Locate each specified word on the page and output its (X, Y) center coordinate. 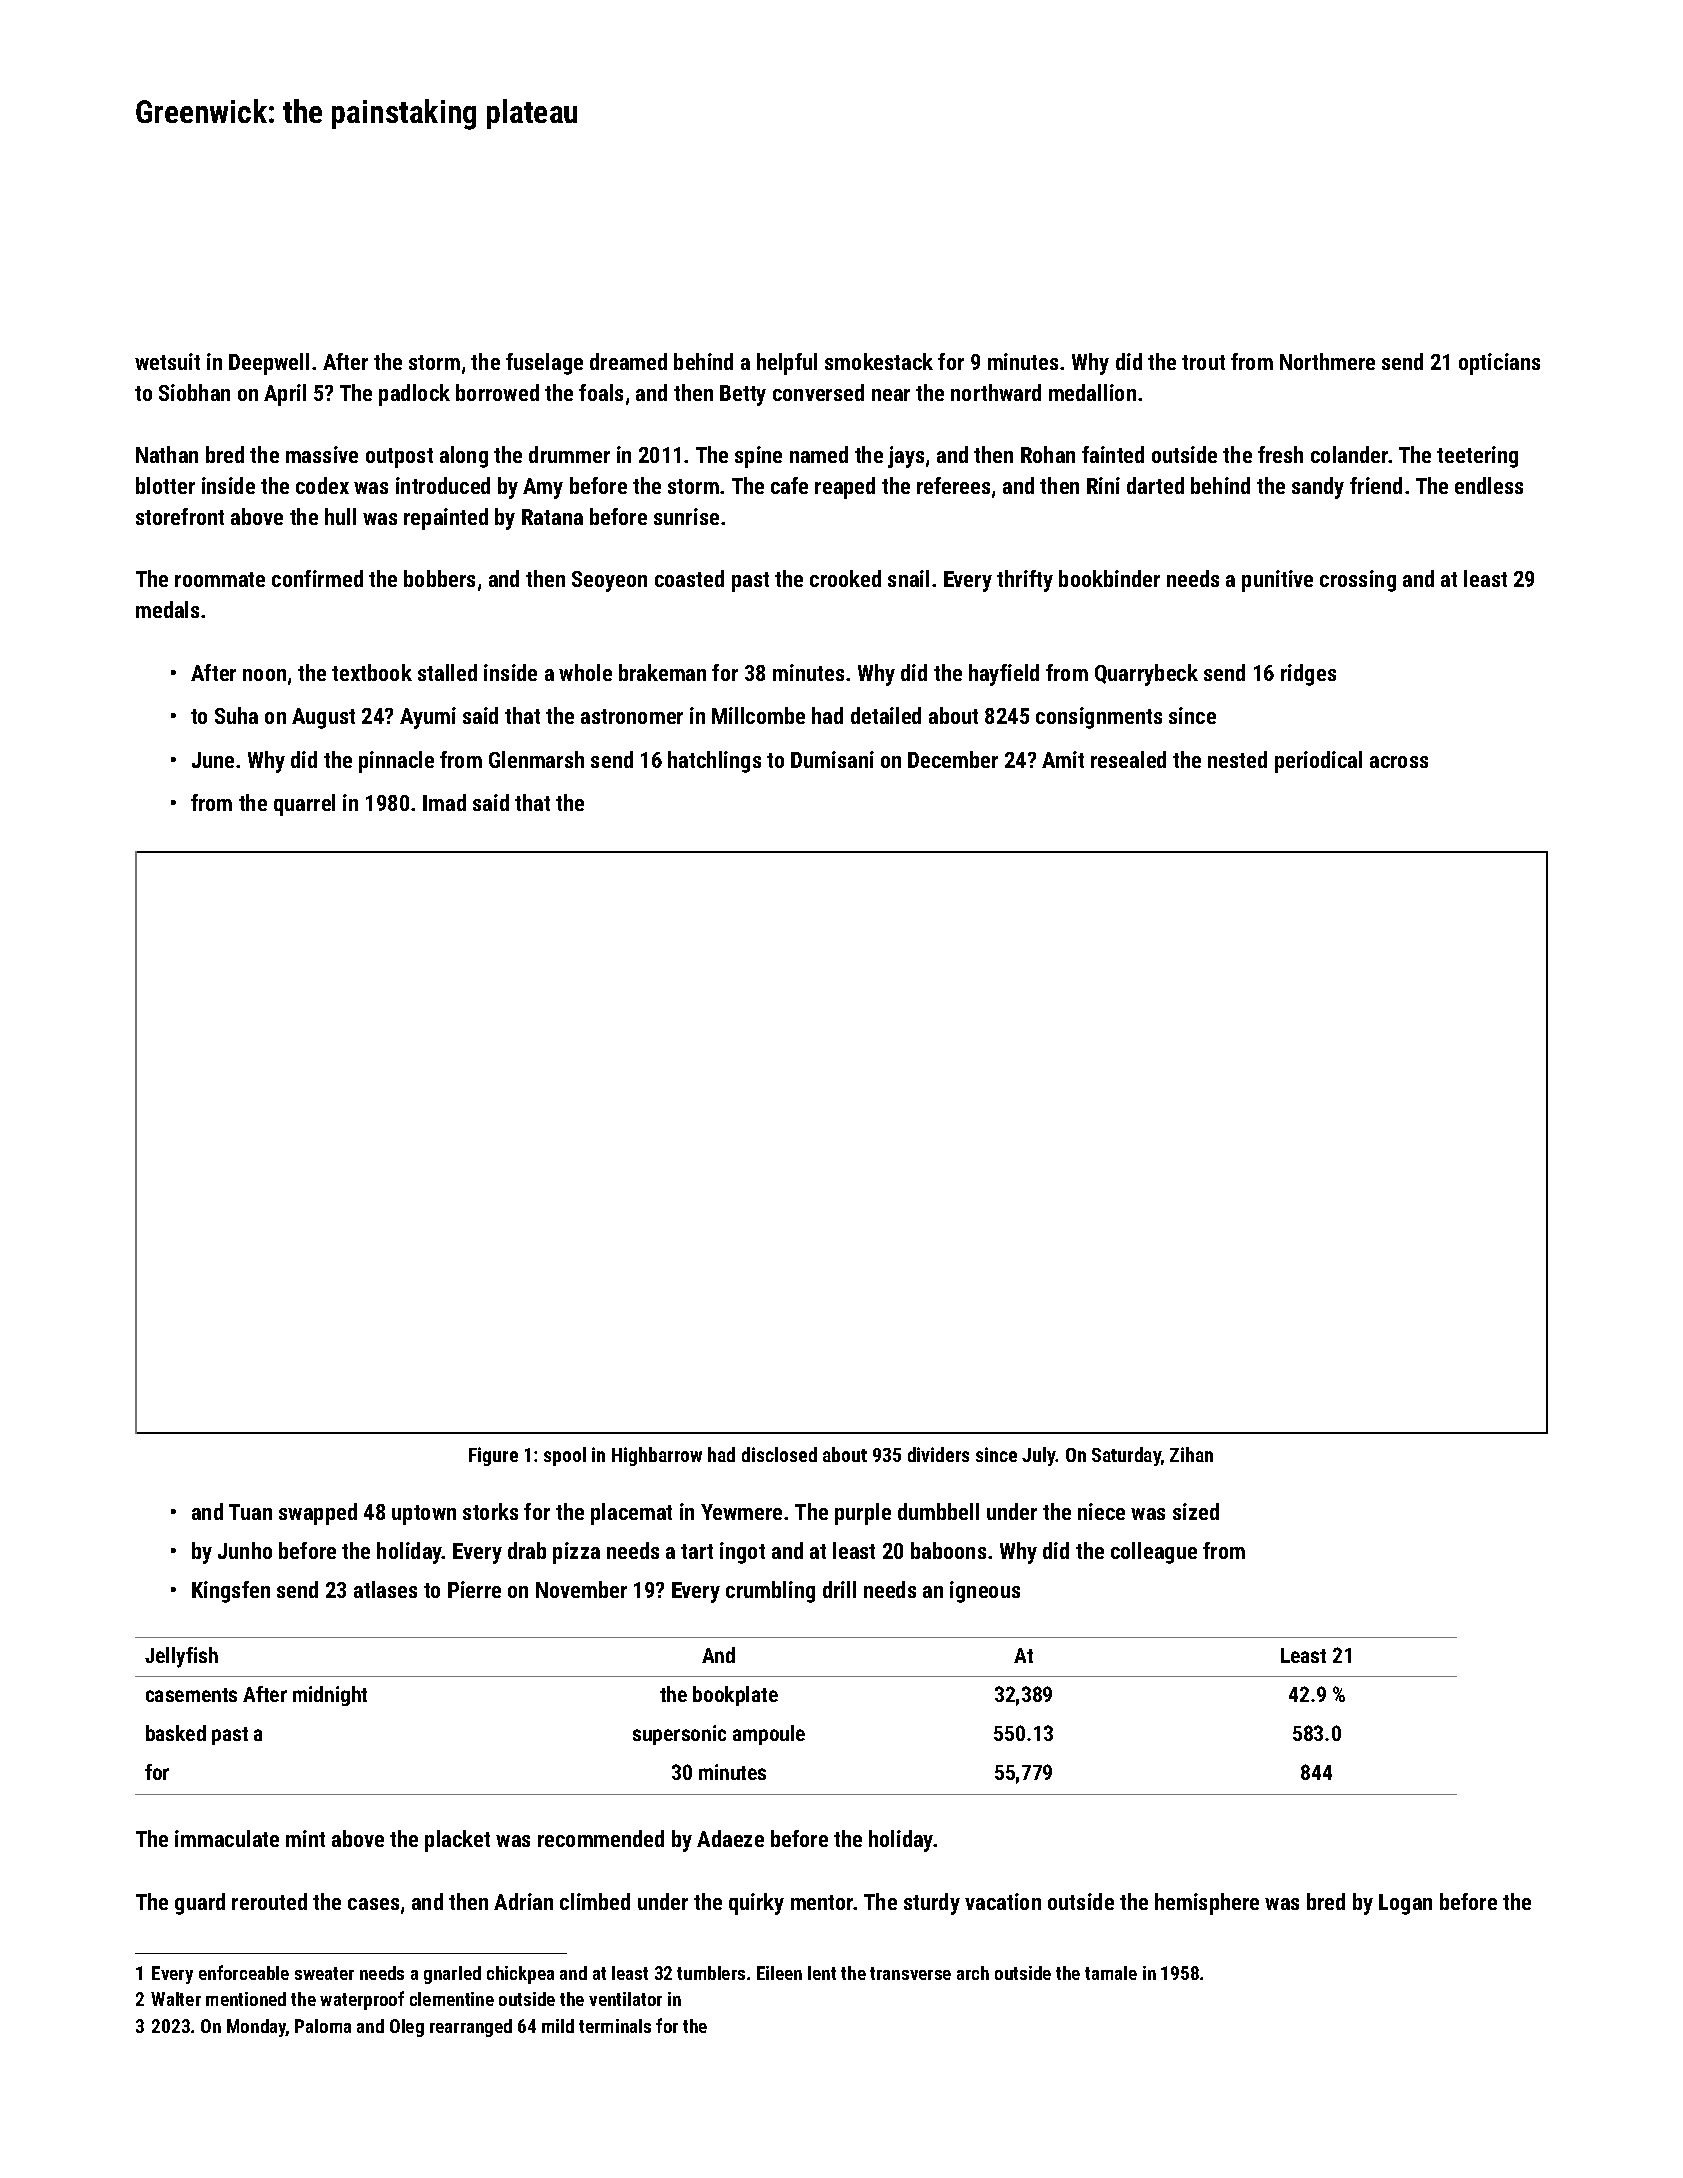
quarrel (304, 805)
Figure (493, 1456)
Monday (256, 2028)
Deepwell (269, 364)
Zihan (1191, 1454)
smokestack (879, 361)
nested (1237, 759)
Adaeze (730, 1838)
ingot (742, 1553)
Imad (444, 802)
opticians (1499, 364)
